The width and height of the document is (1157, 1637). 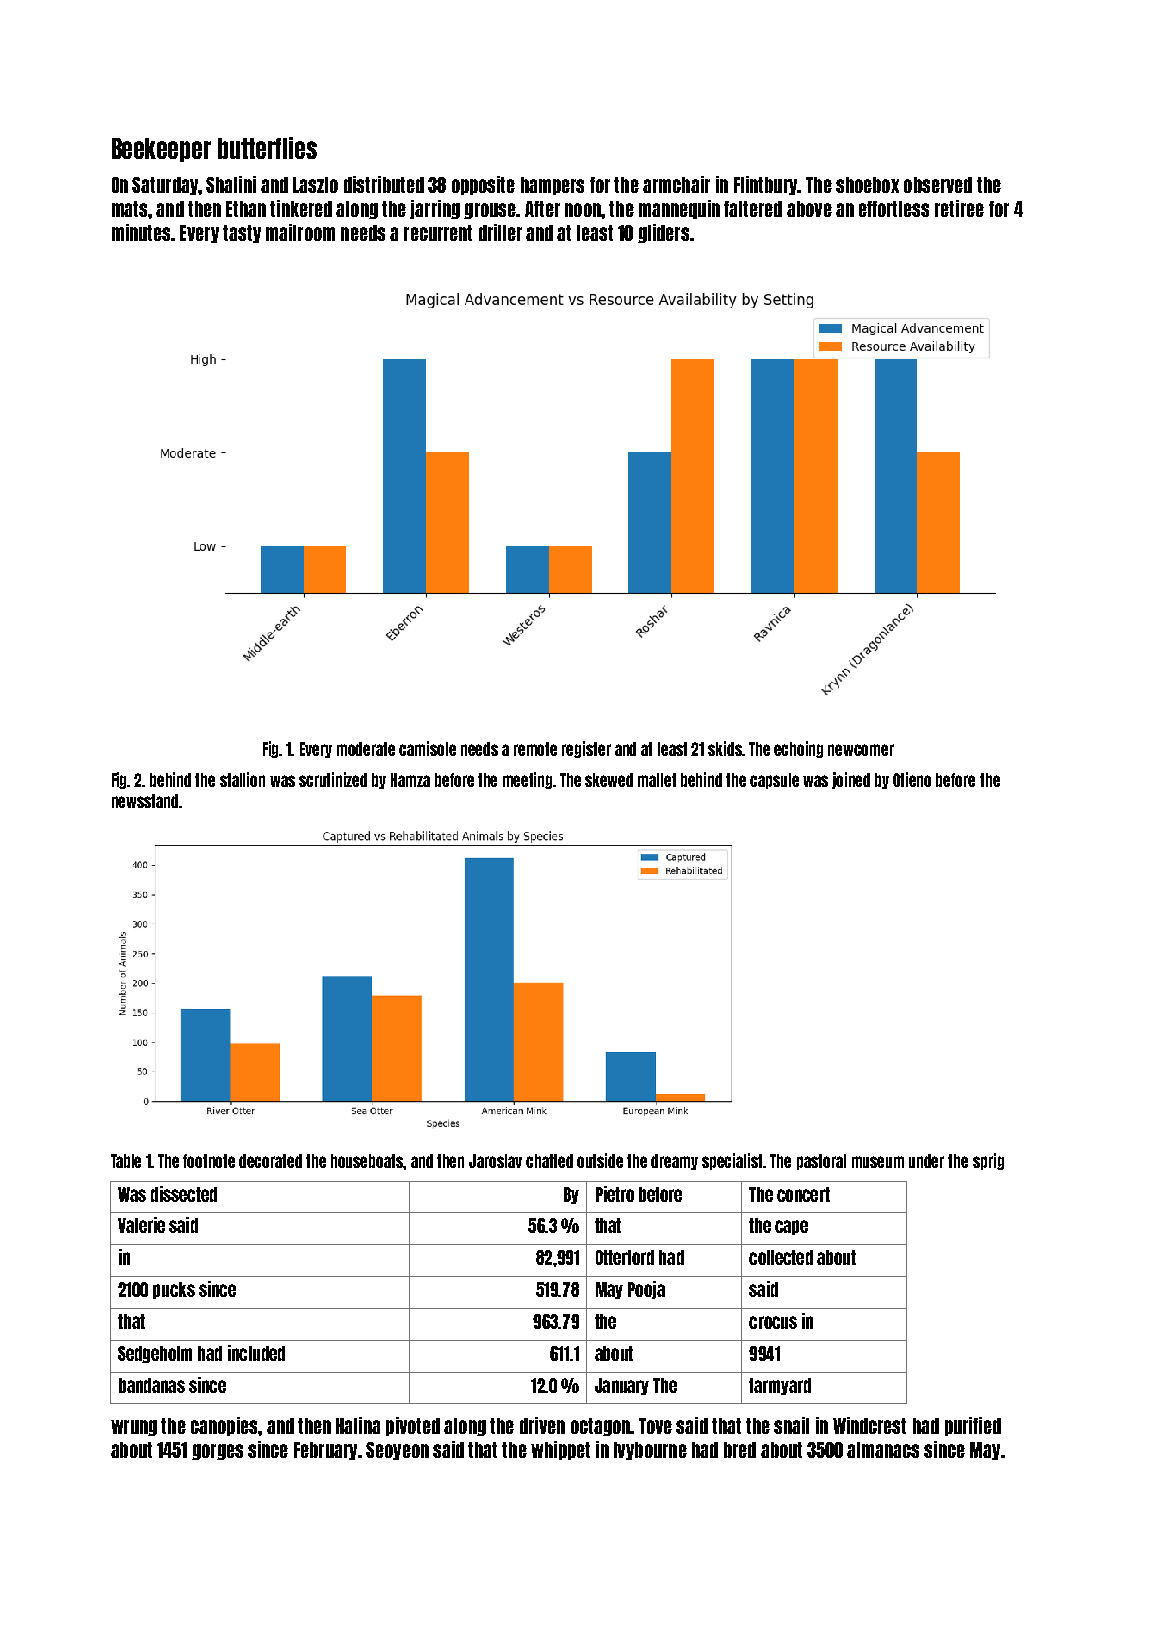 What do you see at coordinates (270, 1161) in the document?
I see `decorated` at bounding box center [270, 1161].
